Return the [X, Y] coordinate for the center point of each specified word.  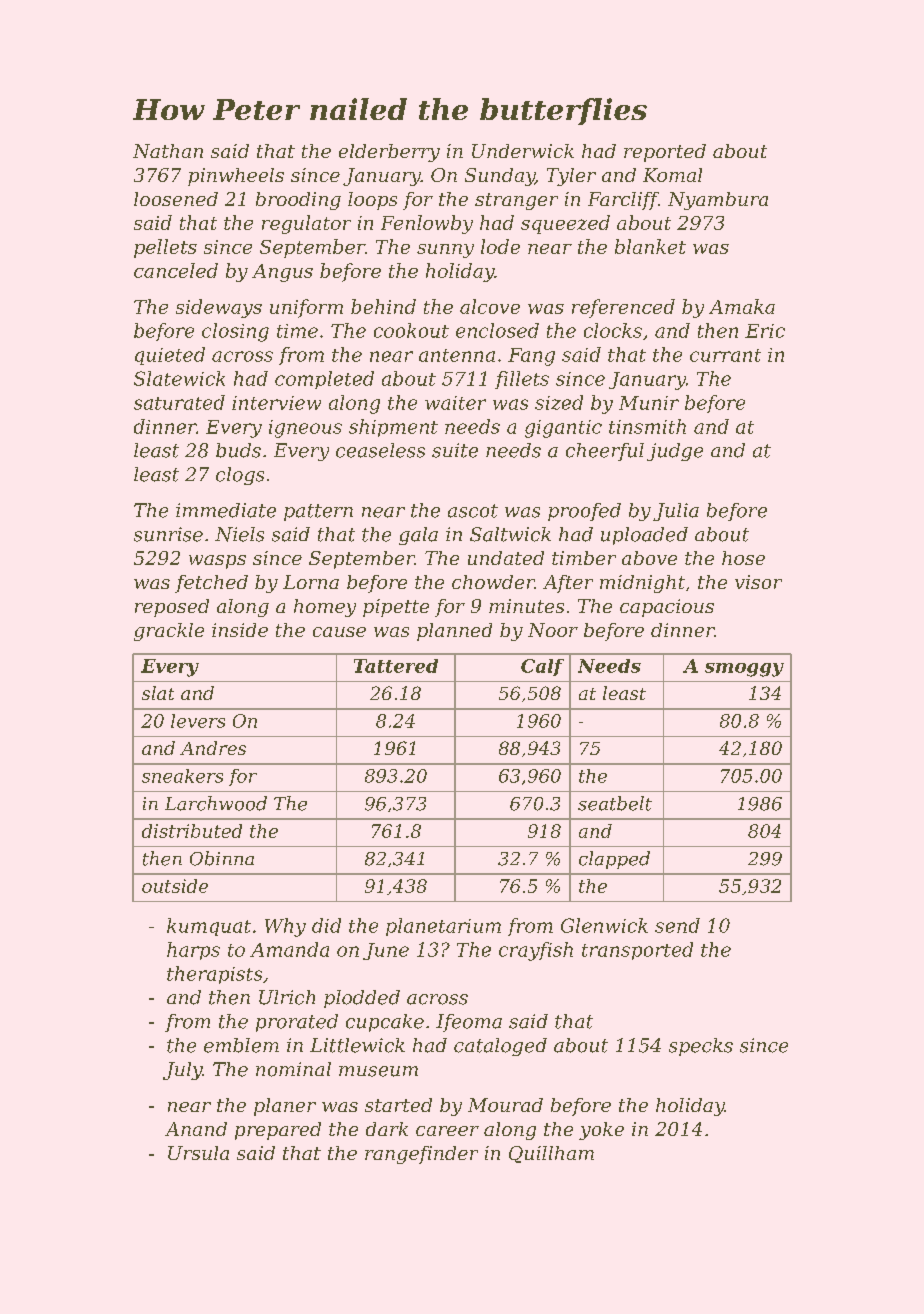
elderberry [389, 153]
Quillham [551, 1154]
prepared [278, 1131]
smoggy [744, 670]
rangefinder [421, 1155]
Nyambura [718, 201]
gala [418, 536]
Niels [239, 534]
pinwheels [236, 177]
